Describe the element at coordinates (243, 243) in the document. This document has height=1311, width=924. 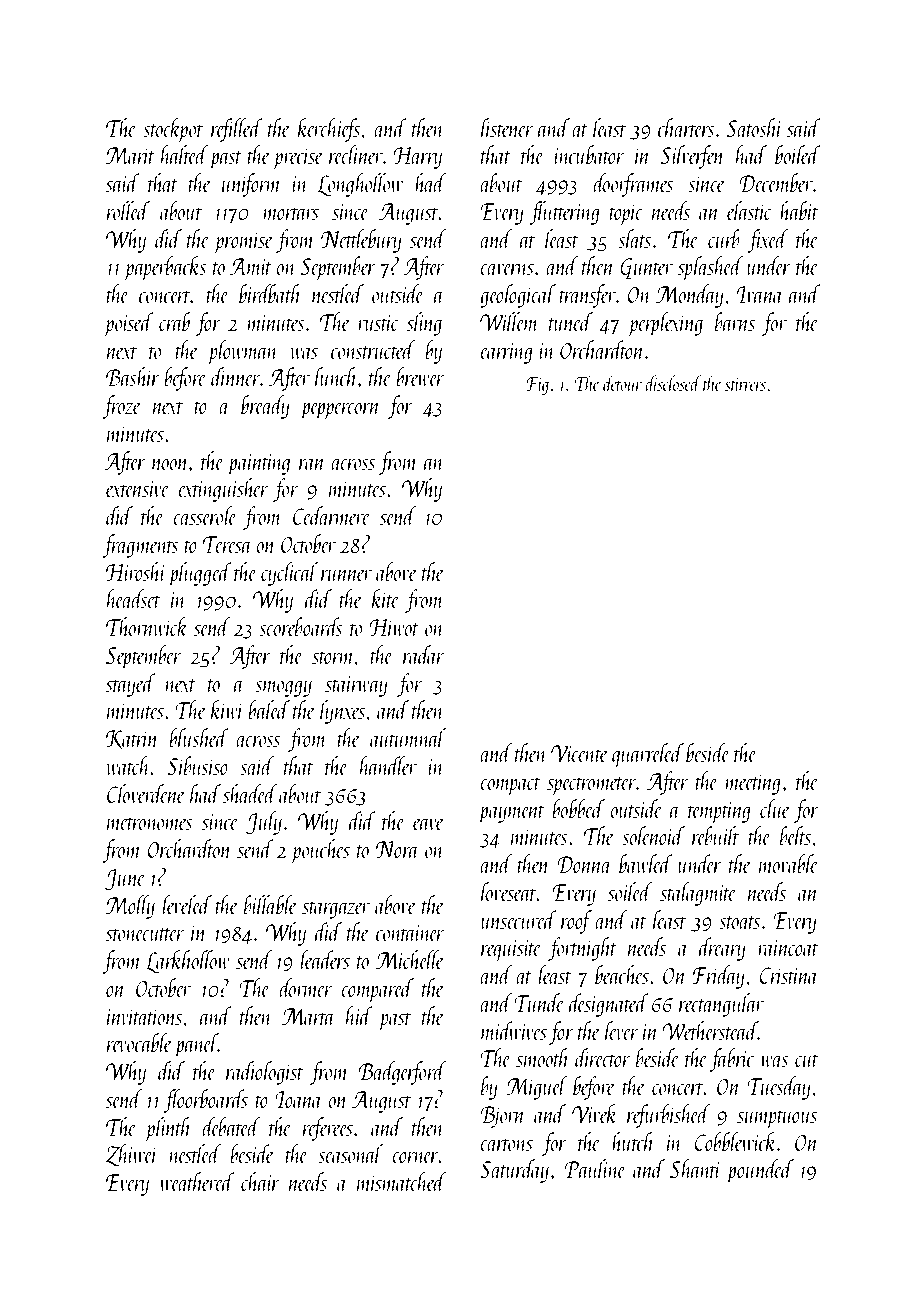
I see `promise` at that location.
